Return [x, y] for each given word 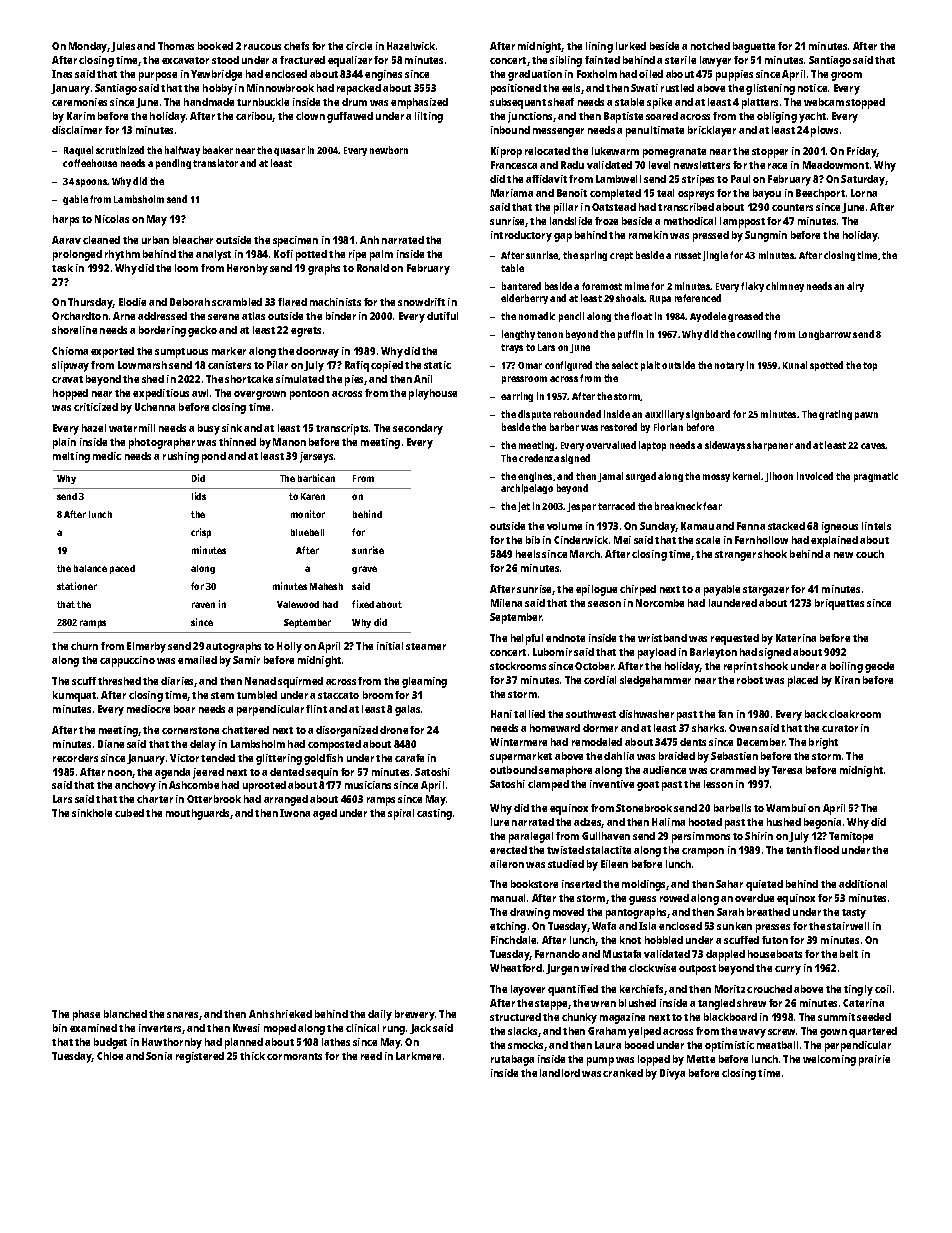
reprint [740, 667]
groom [846, 76]
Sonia [159, 1056]
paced [122, 569]
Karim [81, 116]
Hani [501, 714]
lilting [429, 117]
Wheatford [516, 968]
